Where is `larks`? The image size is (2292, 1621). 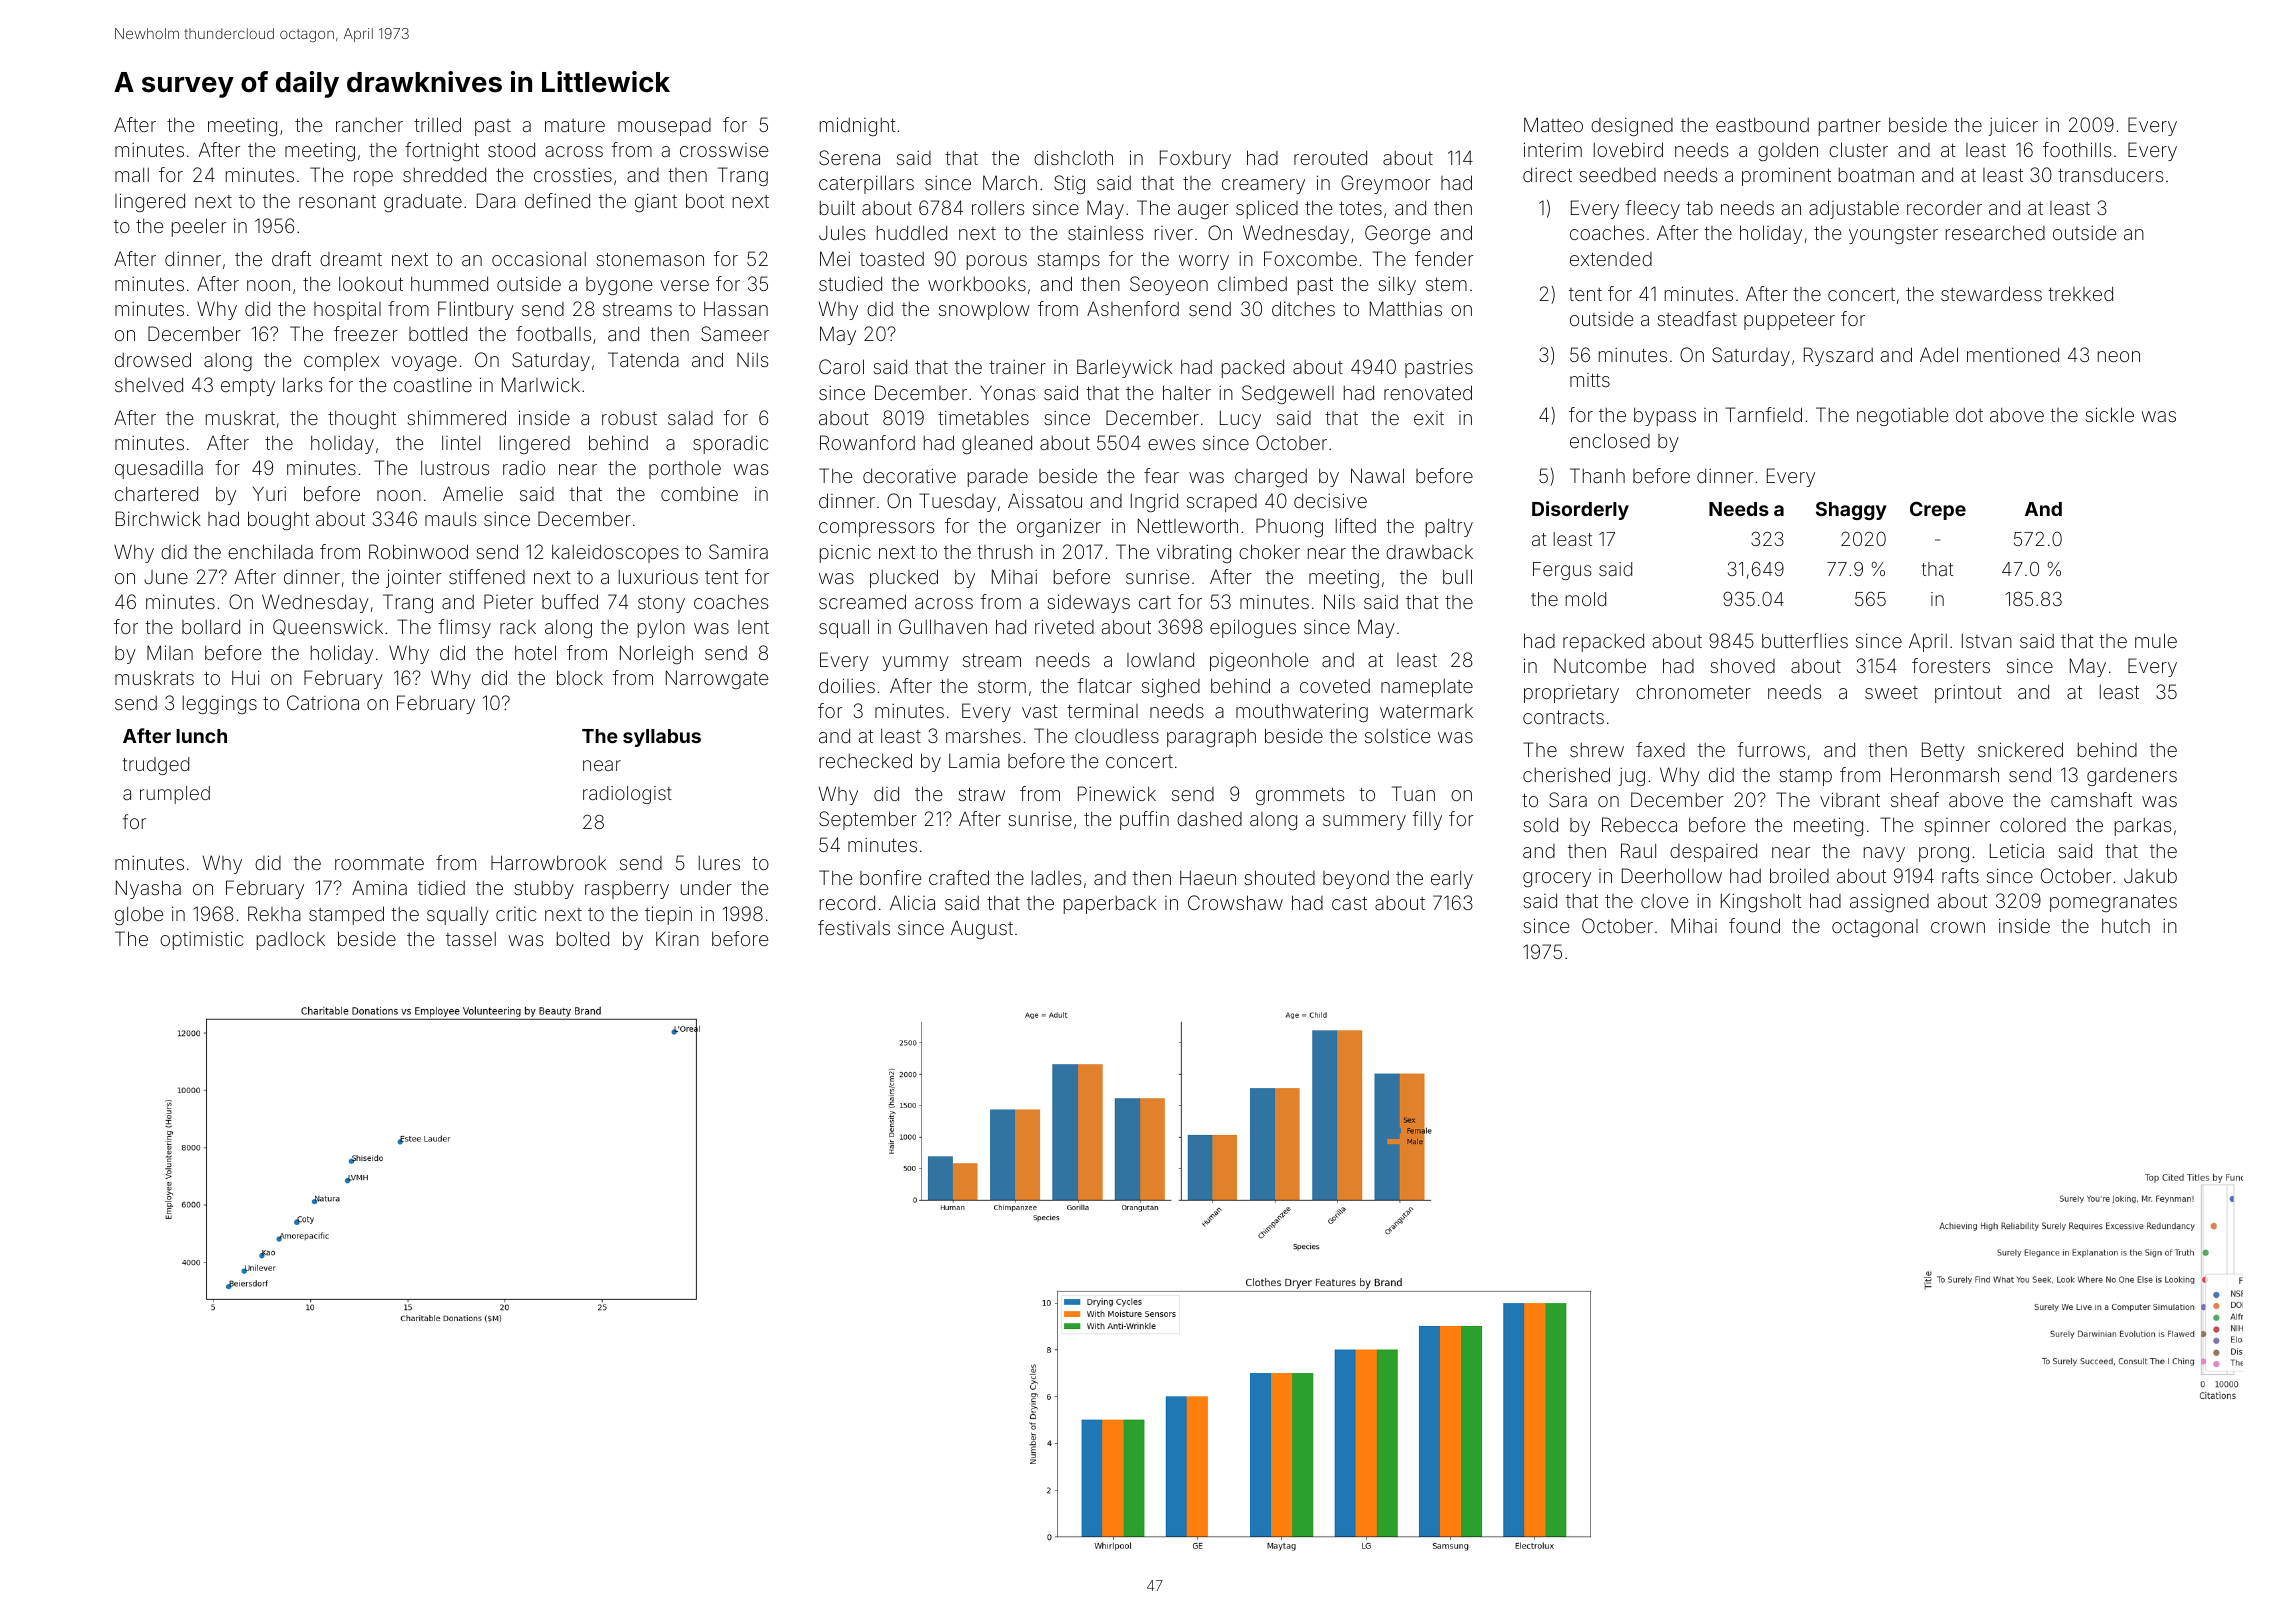
larks is located at coordinates (302, 384).
